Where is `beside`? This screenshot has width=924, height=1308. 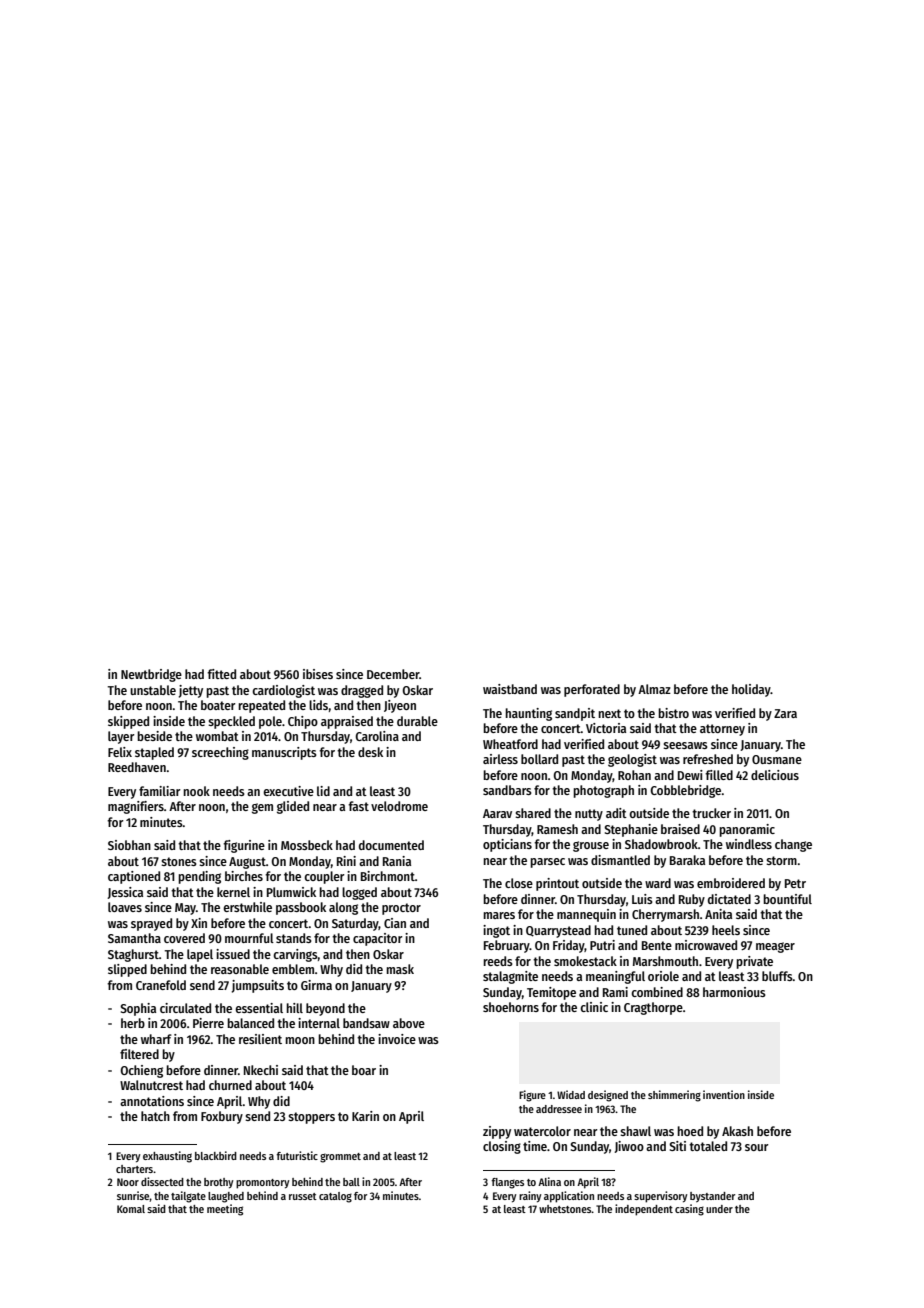 beside is located at coordinates (154, 736).
